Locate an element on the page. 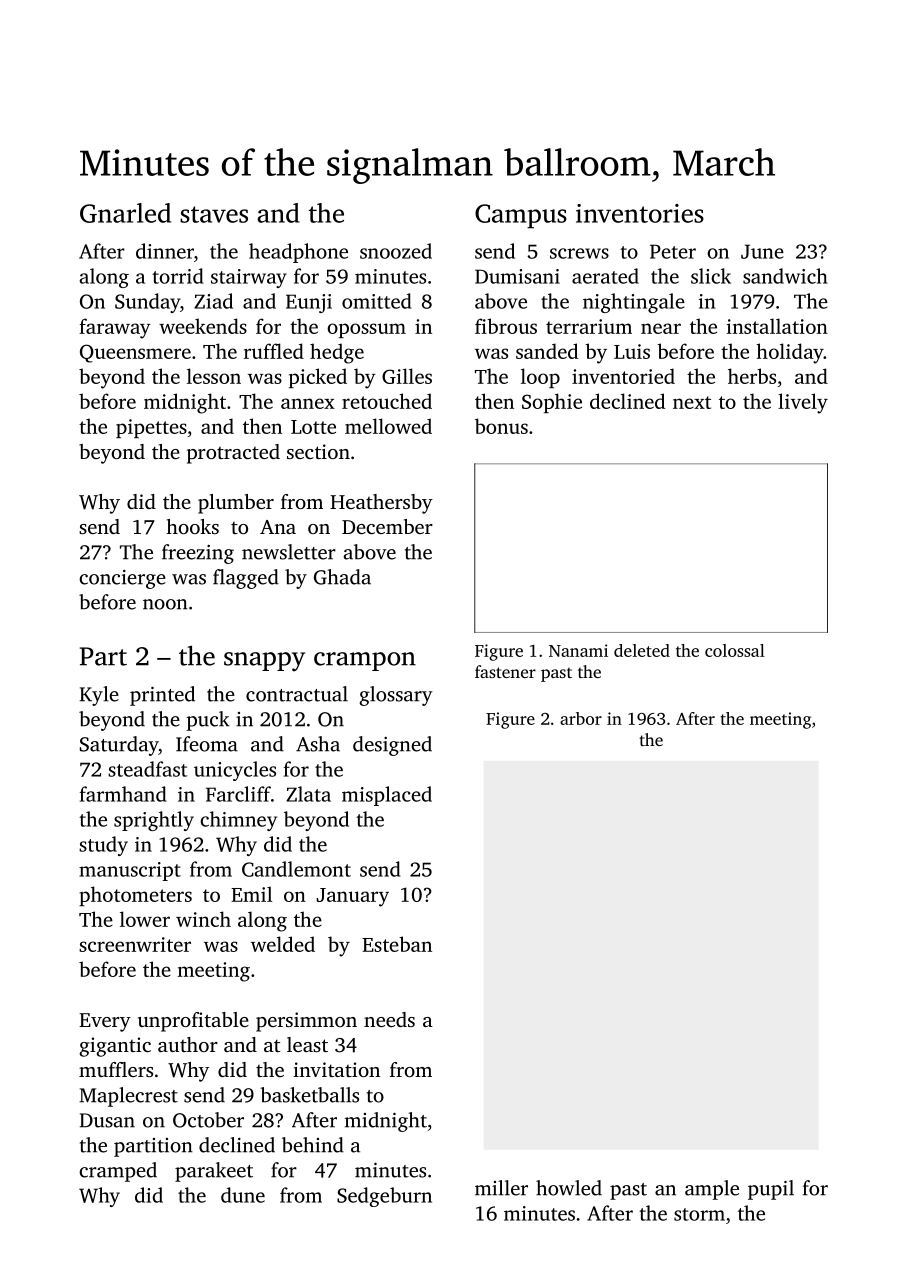 The height and width of the image is (1287, 907). colossal is located at coordinates (735, 650).
